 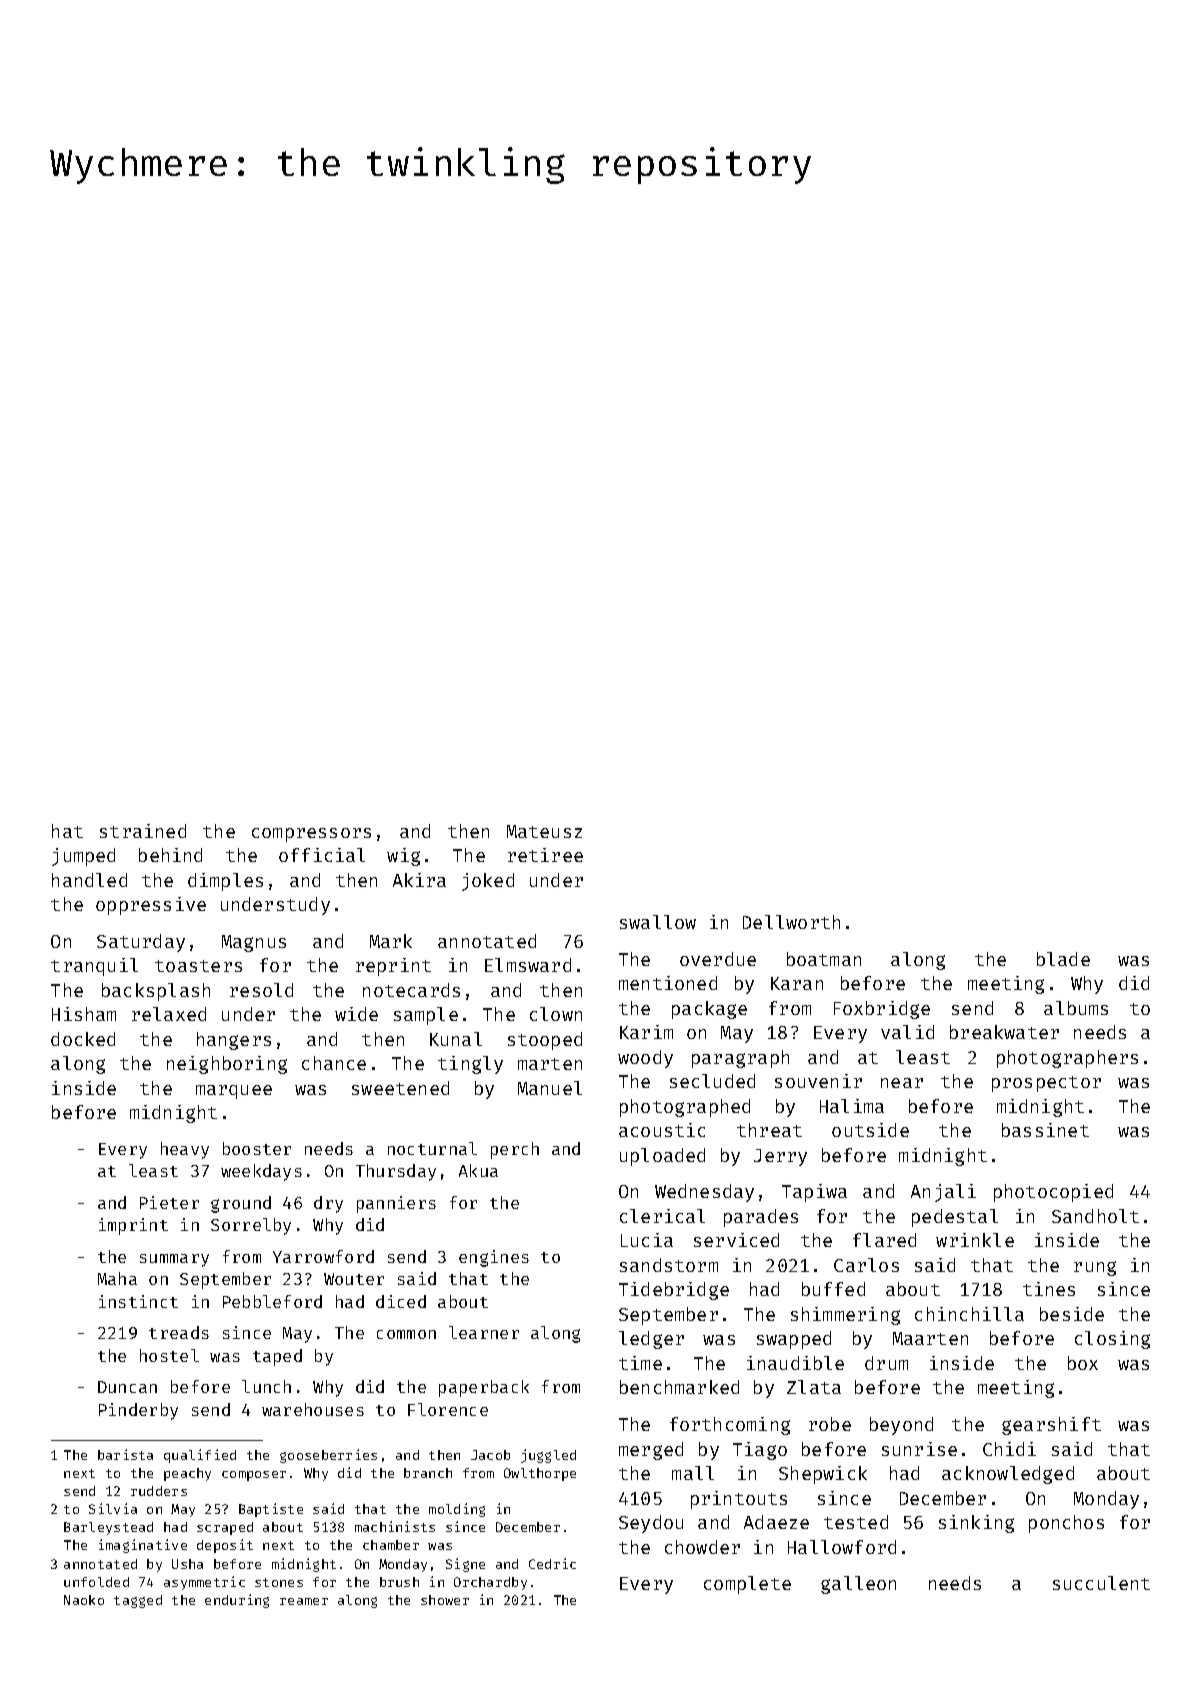 I want to click on Dellworth, so click(x=791, y=922).
